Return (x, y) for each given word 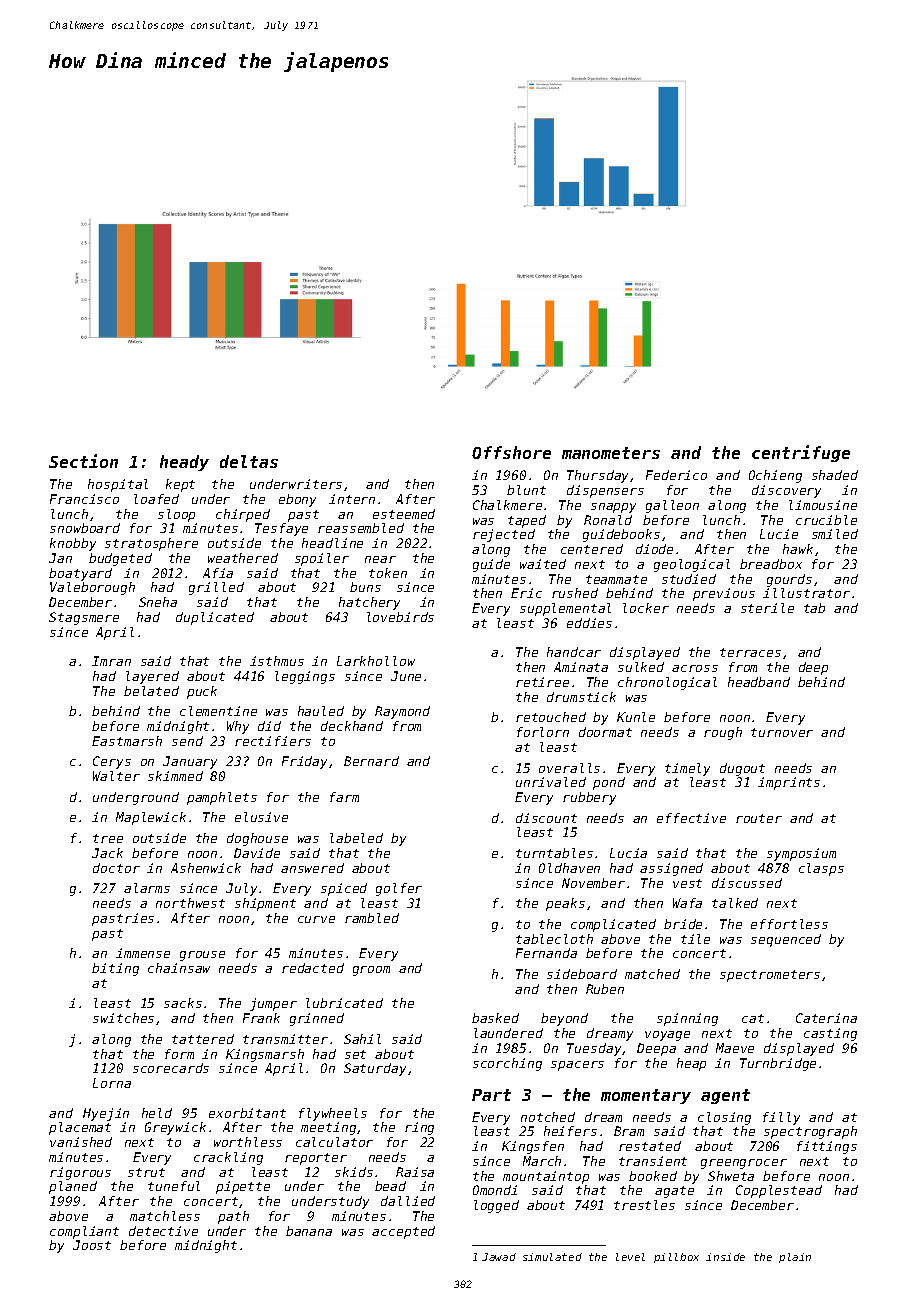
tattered (203, 1039)
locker (646, 608)
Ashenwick (206, 868)
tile (695, 939)
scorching (507, 1064)
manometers (611, 453)
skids (354, 1172)
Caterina (826, 1018)
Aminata (581, 667)
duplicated (215, 618)
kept (180, 485)
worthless (248, 1142)
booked (653, 1176)
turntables (554, 853)
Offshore (511, 452)
